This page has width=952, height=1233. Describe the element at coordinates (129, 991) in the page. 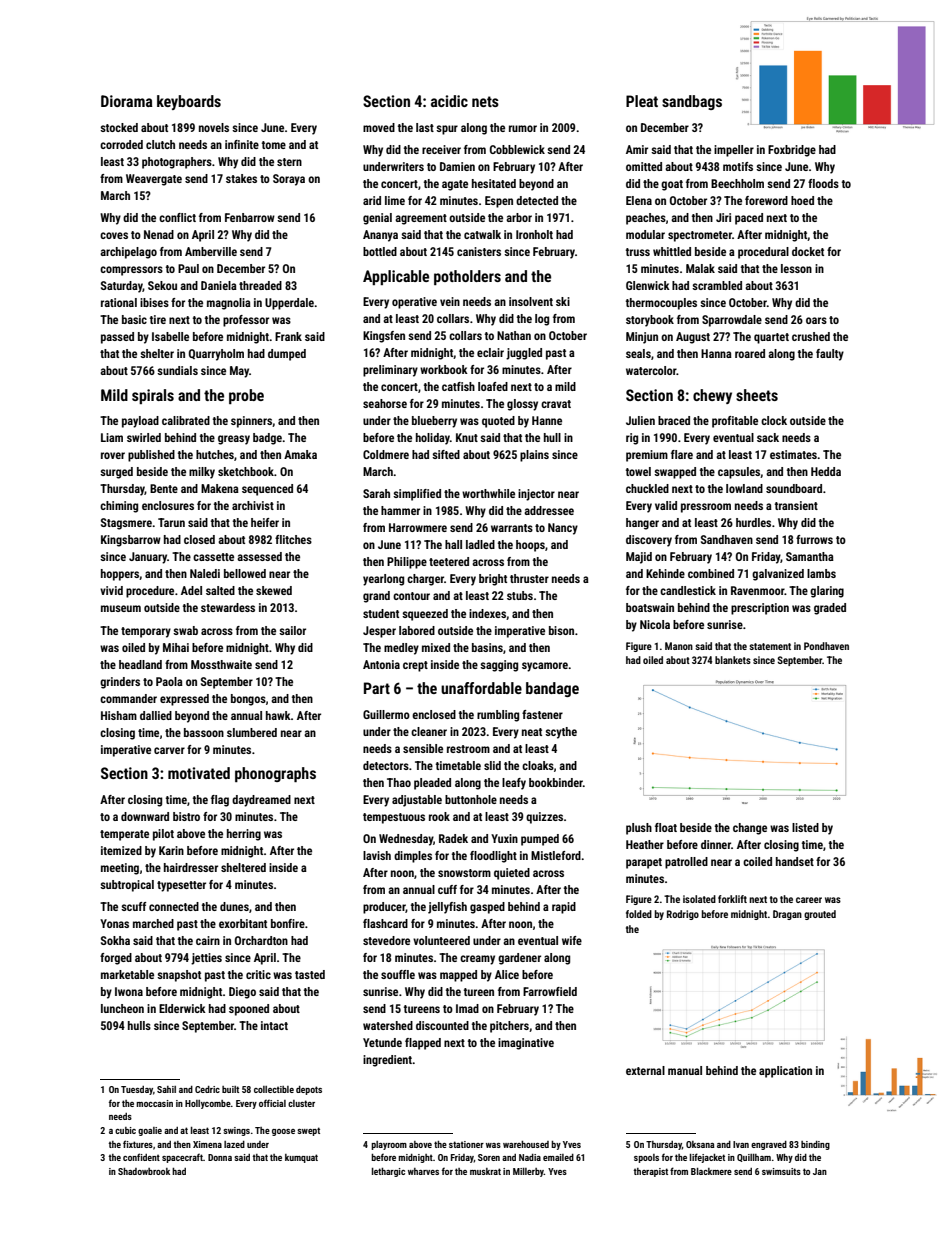

I see `Iwona` at that location.
